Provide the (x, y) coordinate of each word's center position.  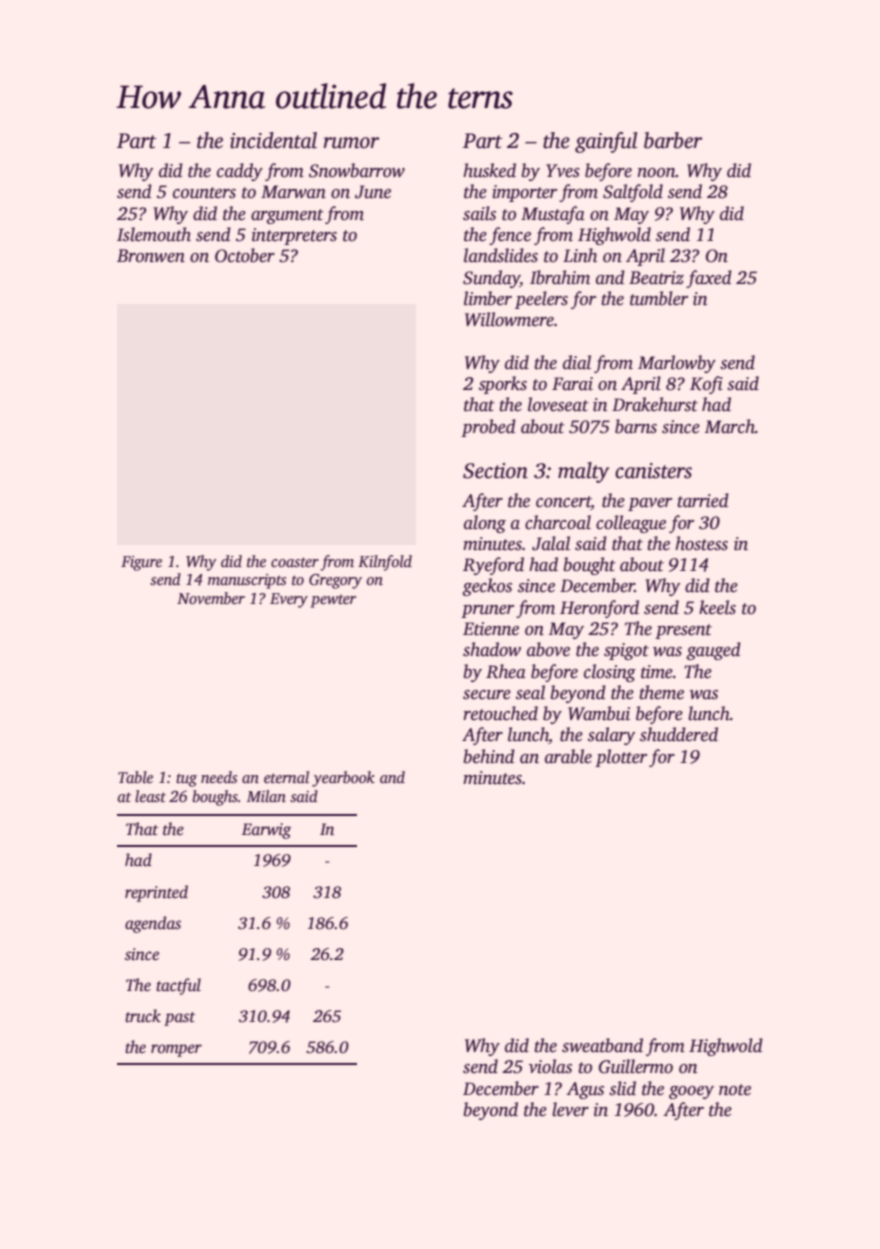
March (730, 426)
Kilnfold (385, 563)
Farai (572, 384)
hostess (701, 543)
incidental (273, 140)
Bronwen (151, 256)
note (735, 1090)
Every (289, 600)
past (179, 1019)
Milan (266, 796)
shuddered (679, 734)
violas (550, 1066)
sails (479, 213)
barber (673, 140)
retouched (500, 713)
